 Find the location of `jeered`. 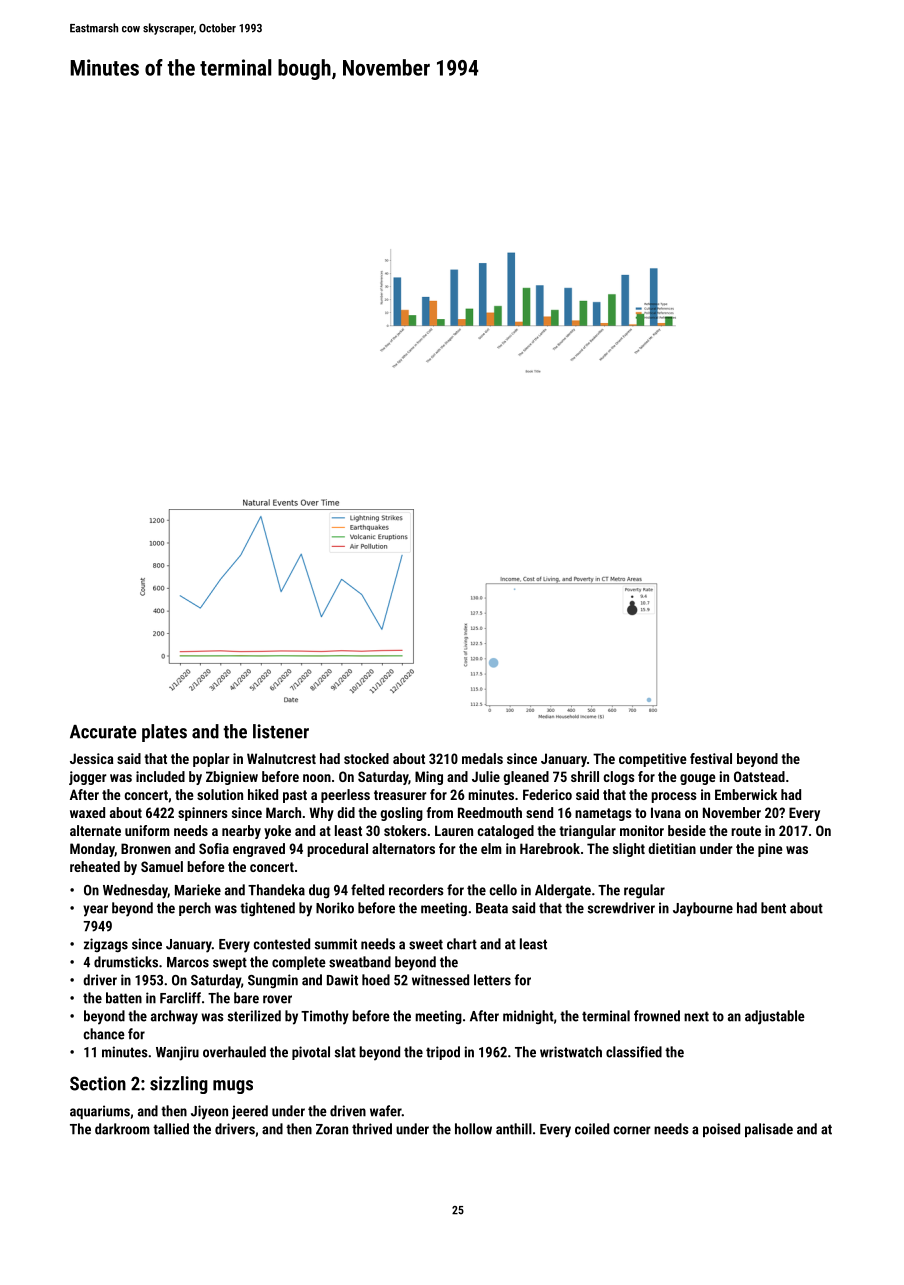

jeered is located at coordinates (250, 1112).
